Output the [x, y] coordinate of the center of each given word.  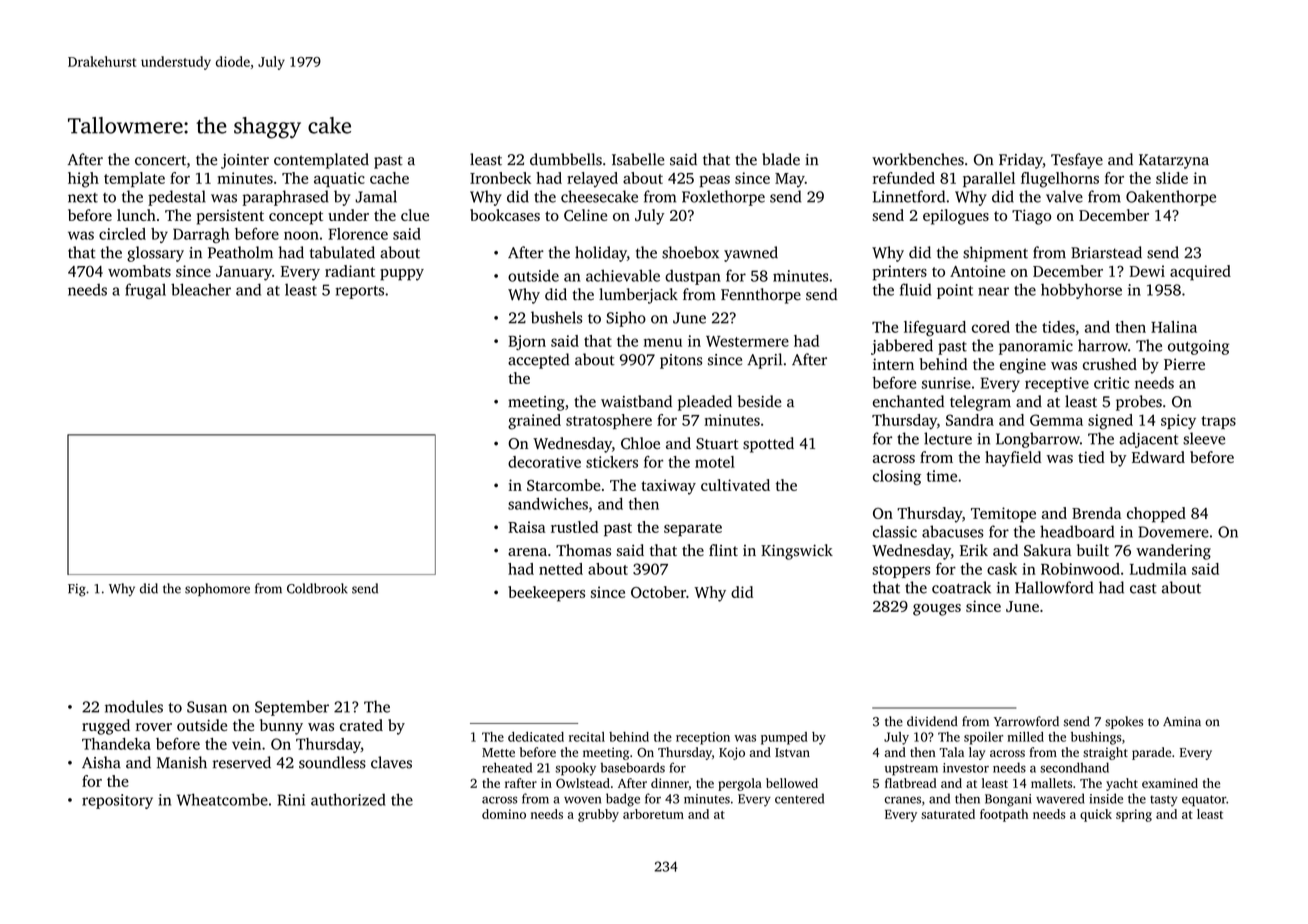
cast [1143, 588]
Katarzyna [1174, 161]
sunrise [946, 383]
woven [582, 800]
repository [117, 801]
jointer [245, 161]
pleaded [705, 403]
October [658, 592]
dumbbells [566, 159]
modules [134, 706]
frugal [145, 291]
